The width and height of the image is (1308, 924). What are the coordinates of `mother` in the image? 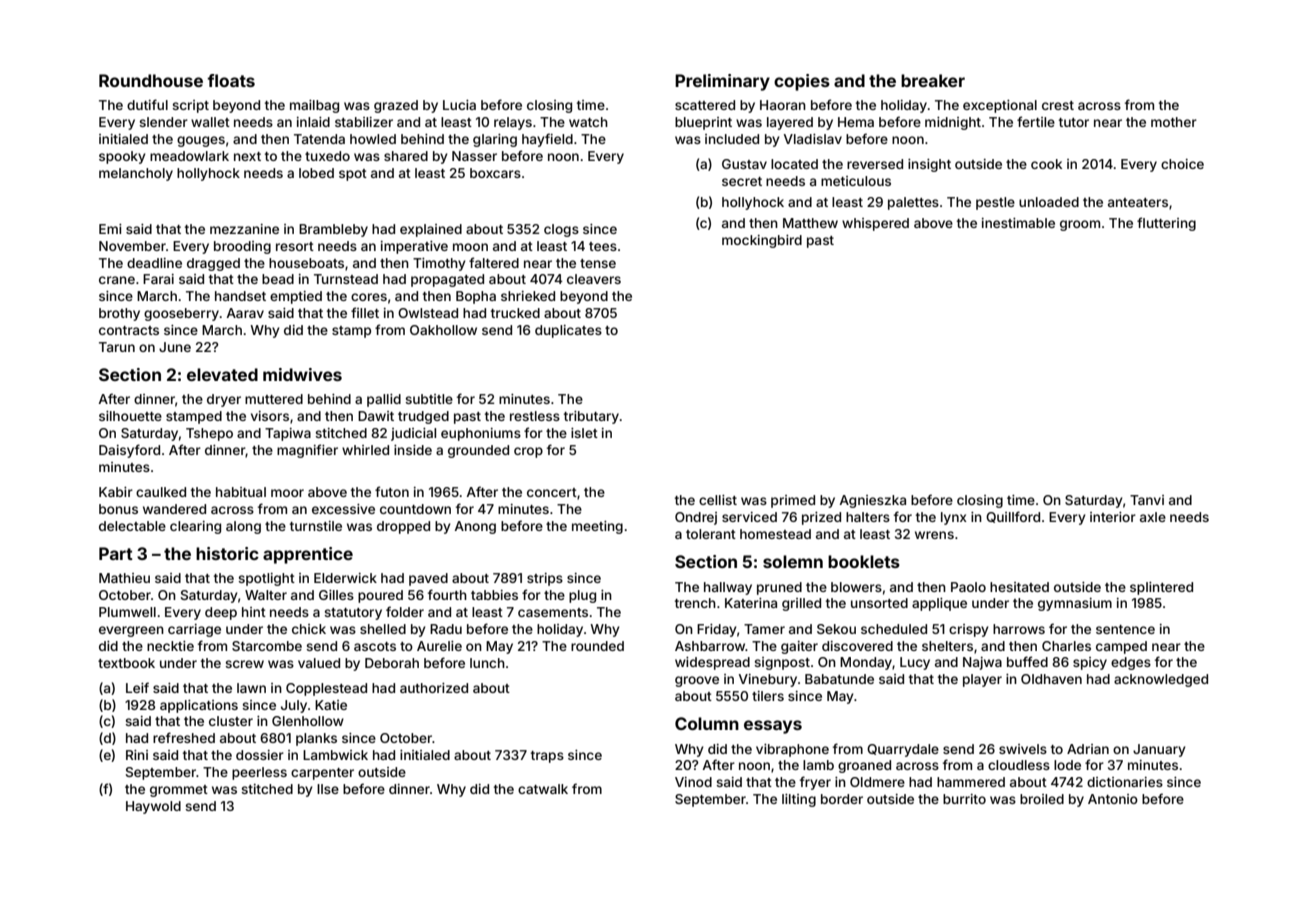 It's located at (1174, 122).
